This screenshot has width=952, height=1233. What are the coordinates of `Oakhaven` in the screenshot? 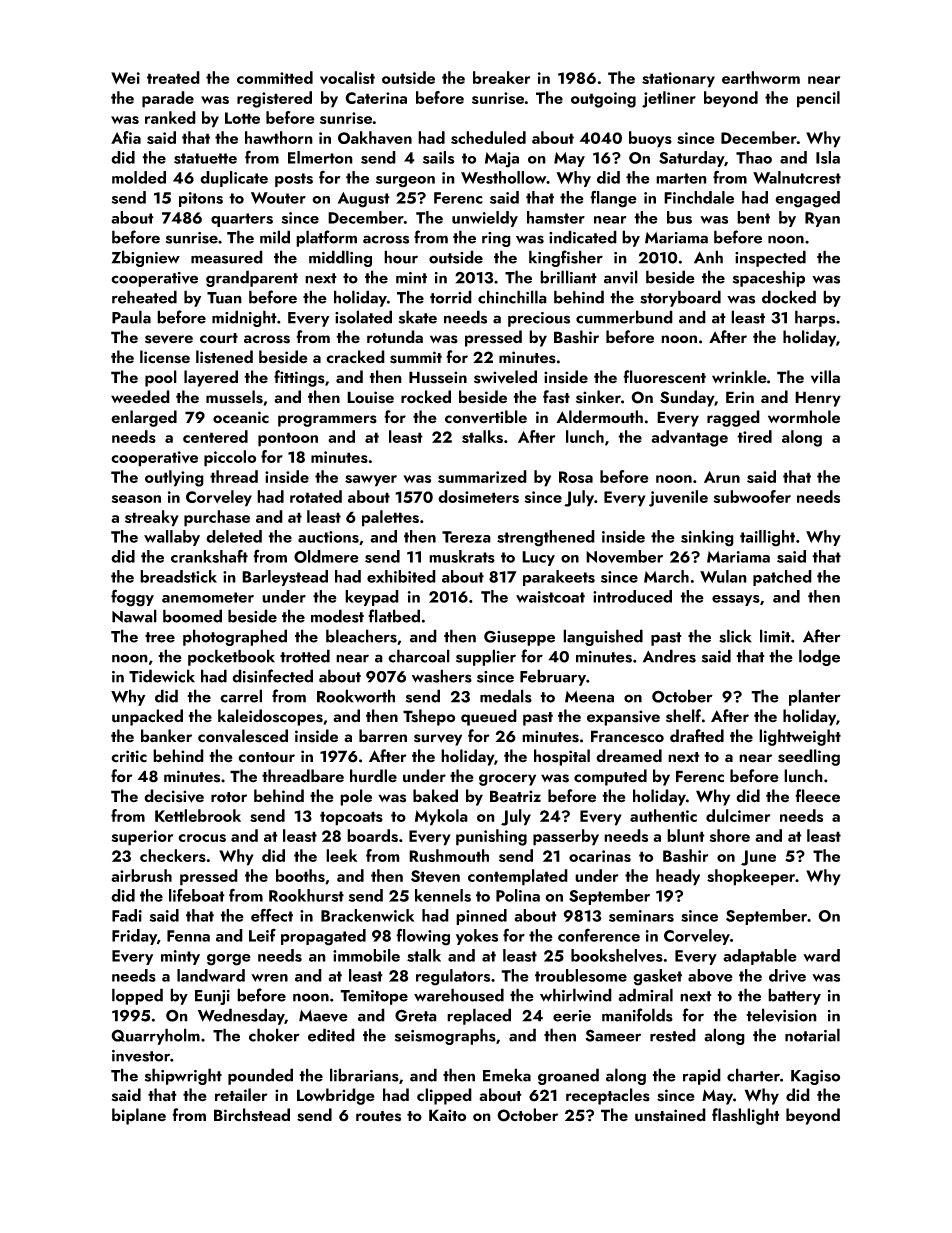 It's located at (375, 137).
